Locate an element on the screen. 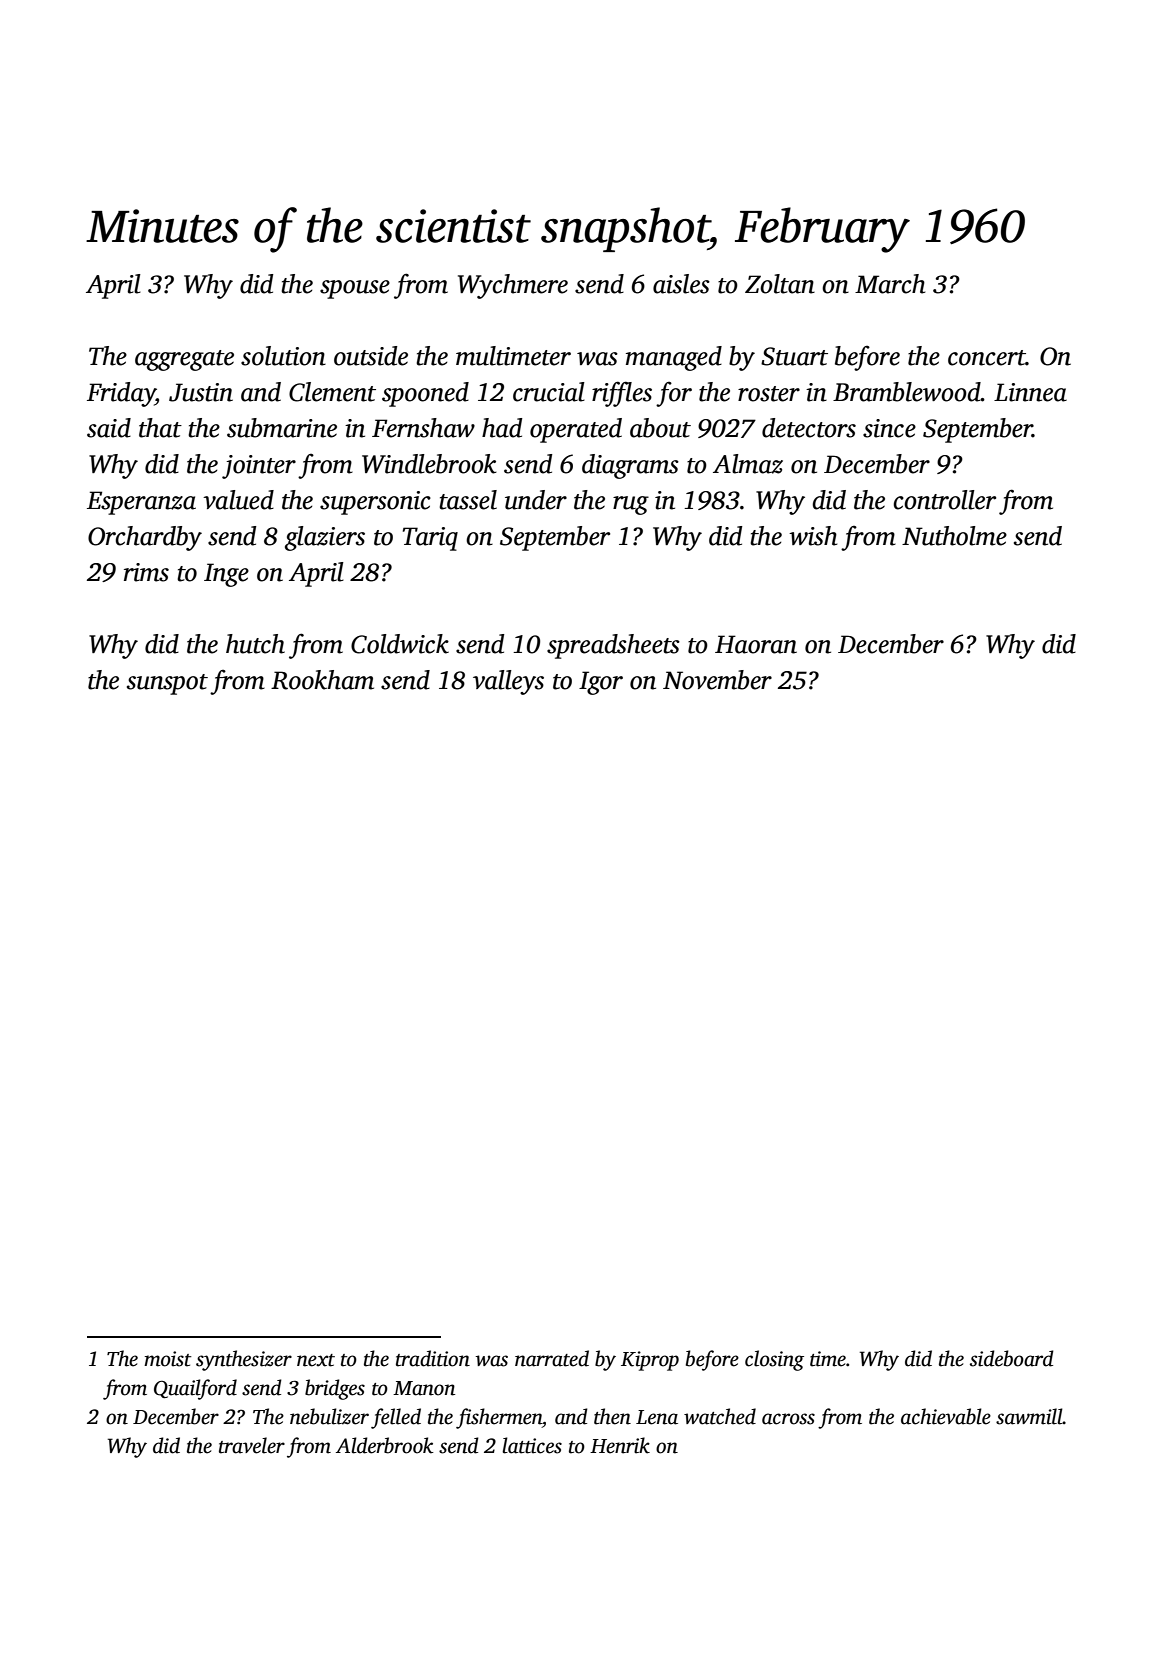 This screenshot has height=1654, width=1165. narrated is located at coordinates (552, 1358).
